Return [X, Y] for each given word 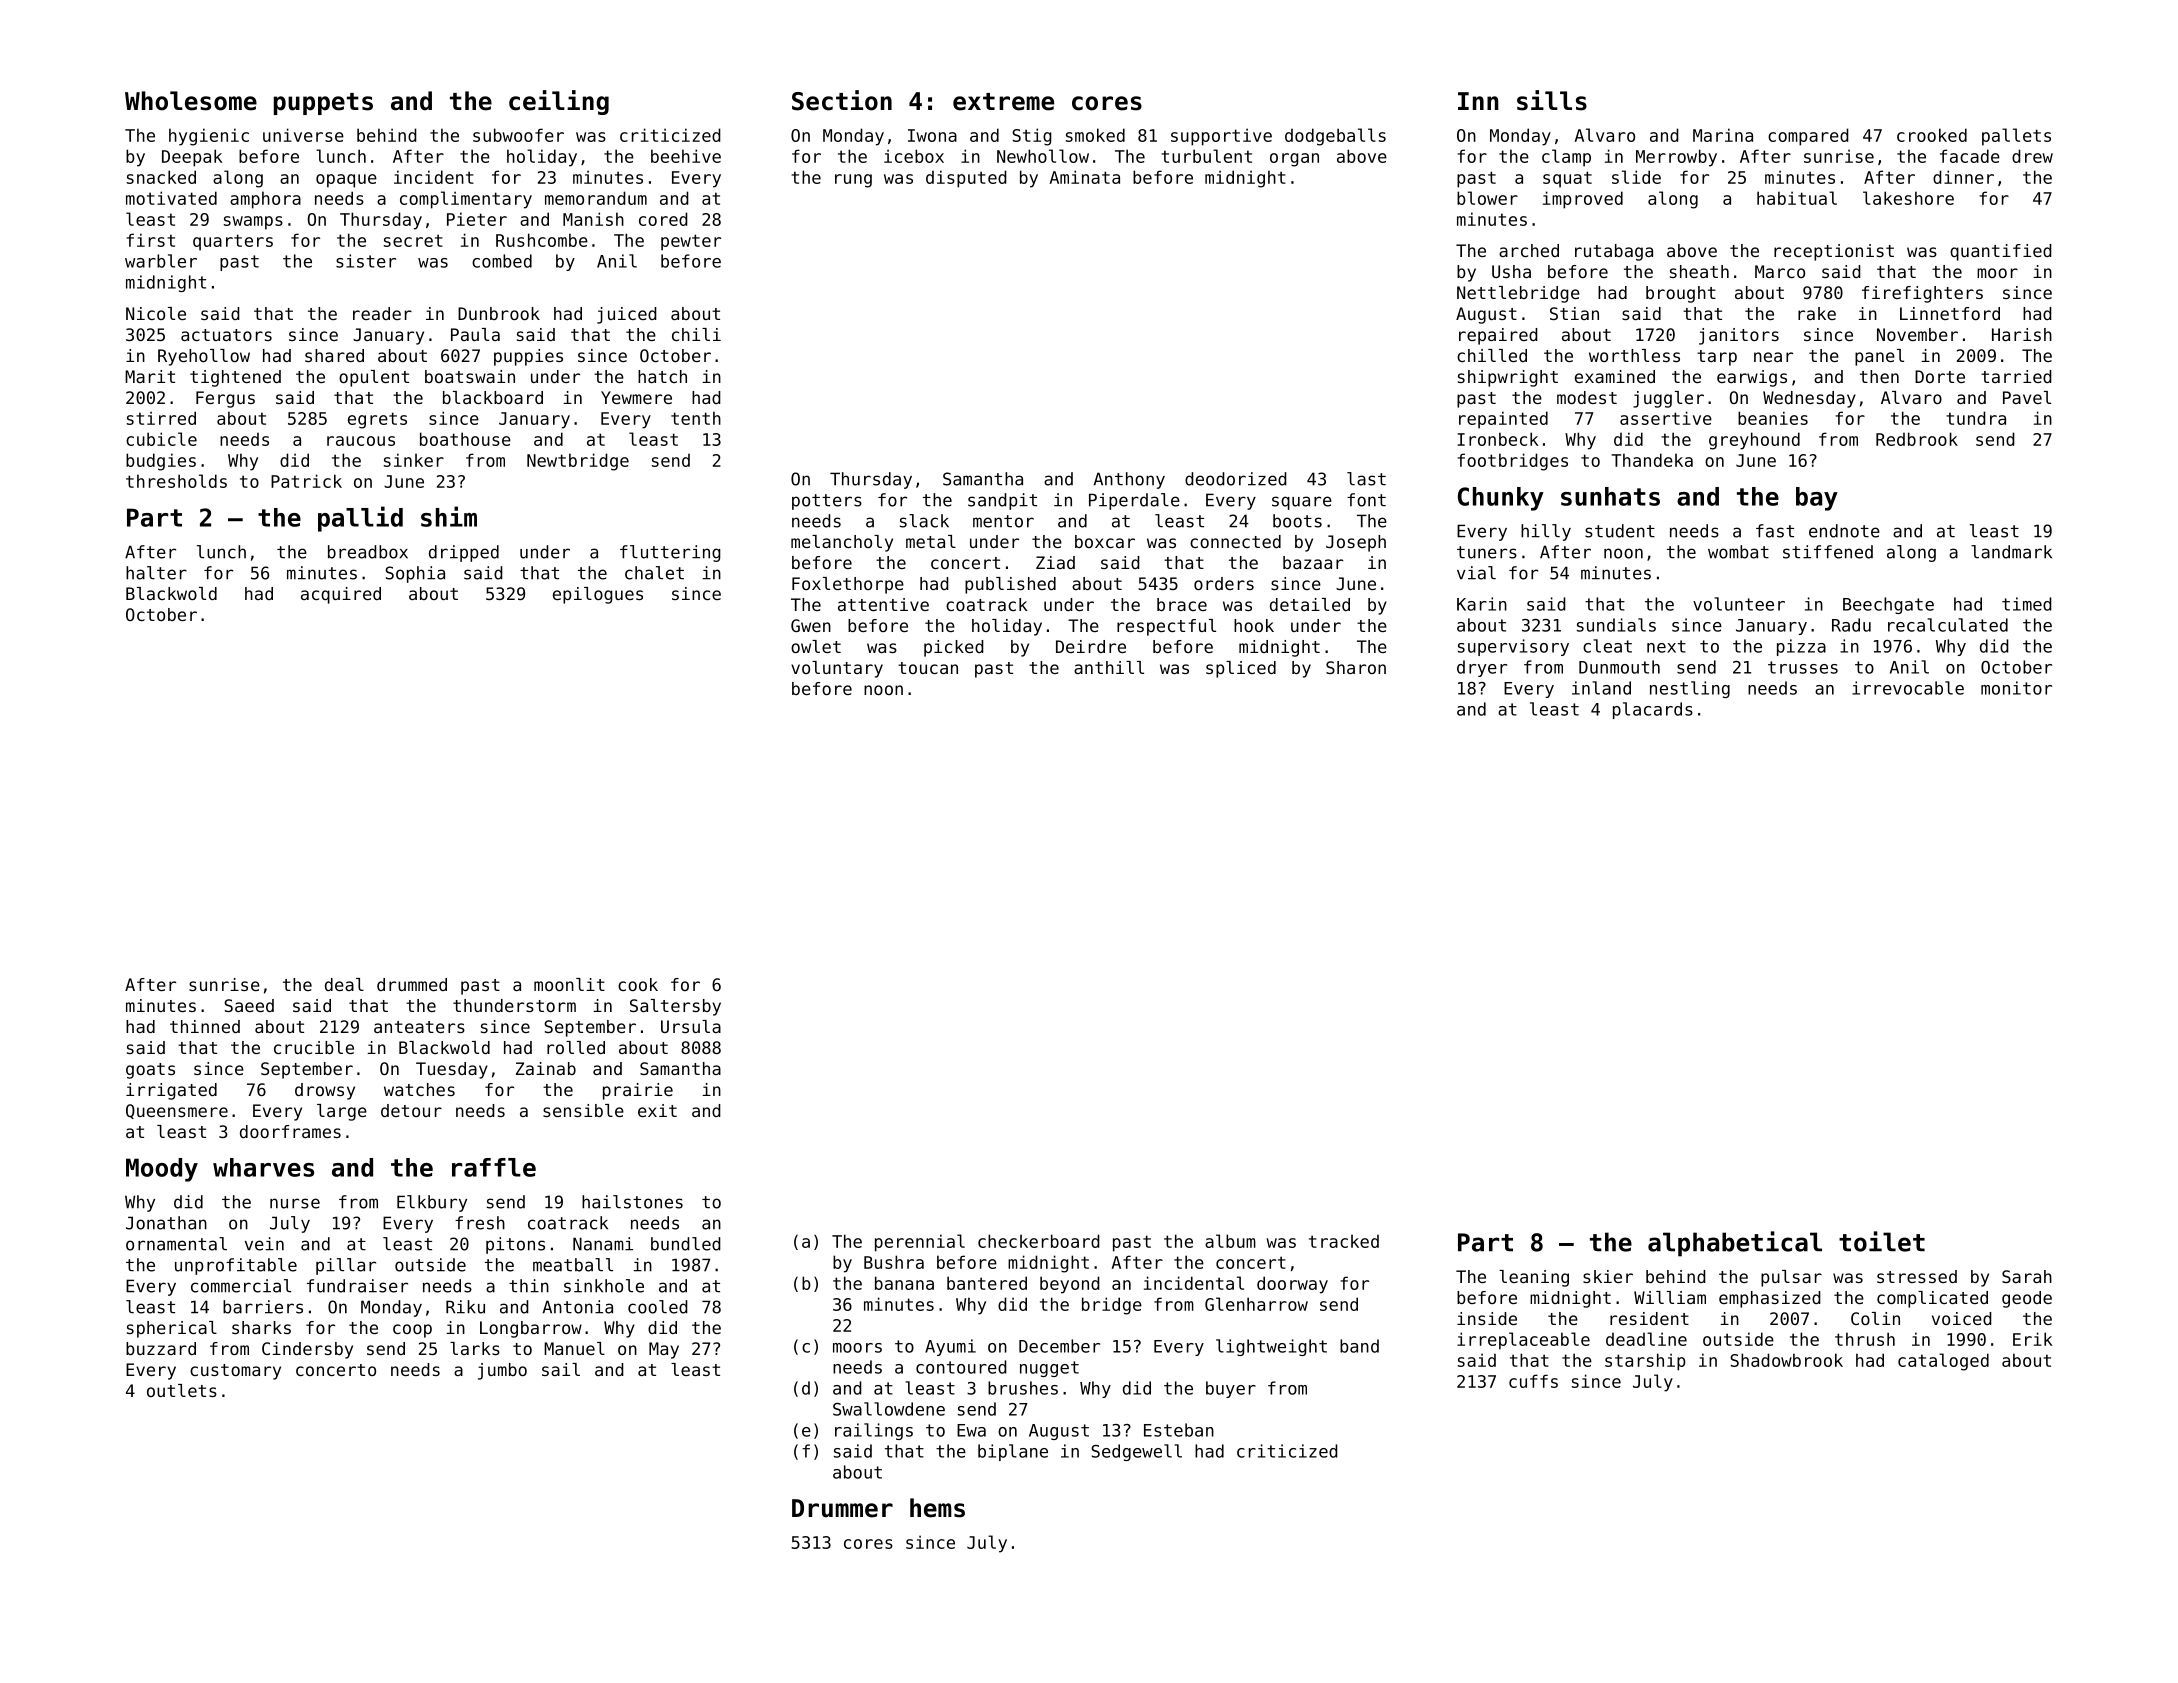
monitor [2016, 688]
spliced [1241, 669]
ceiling [559, 102]
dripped [464, 553]
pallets [2016, 137]
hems [937, 1508]
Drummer [842, 1508]
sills [1552, 100]
